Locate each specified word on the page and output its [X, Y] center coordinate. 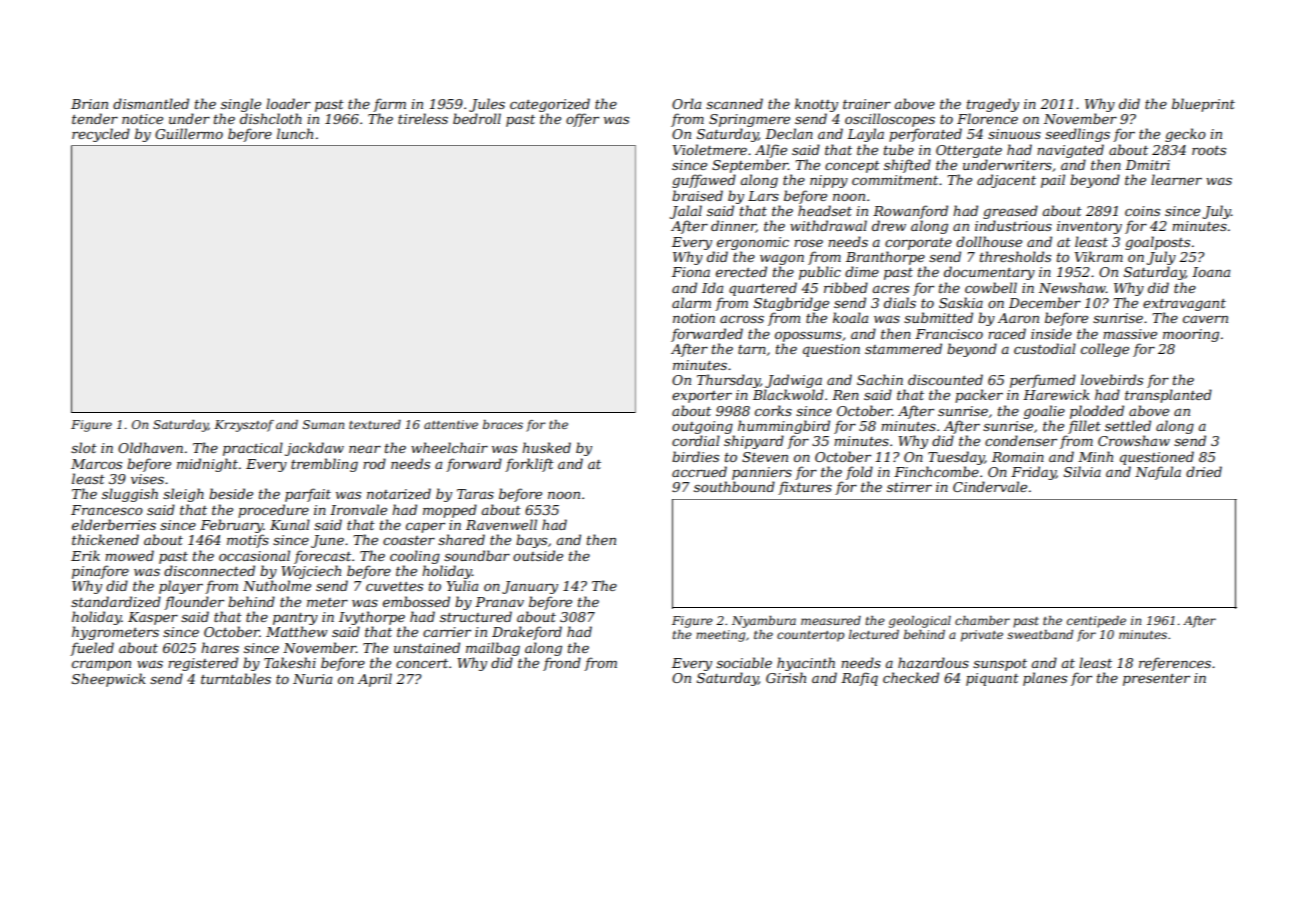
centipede [1096, 622]
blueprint [1203, 105]
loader [288, 103]
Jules [487, 105]
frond [562, 664]
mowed [129, 555]
